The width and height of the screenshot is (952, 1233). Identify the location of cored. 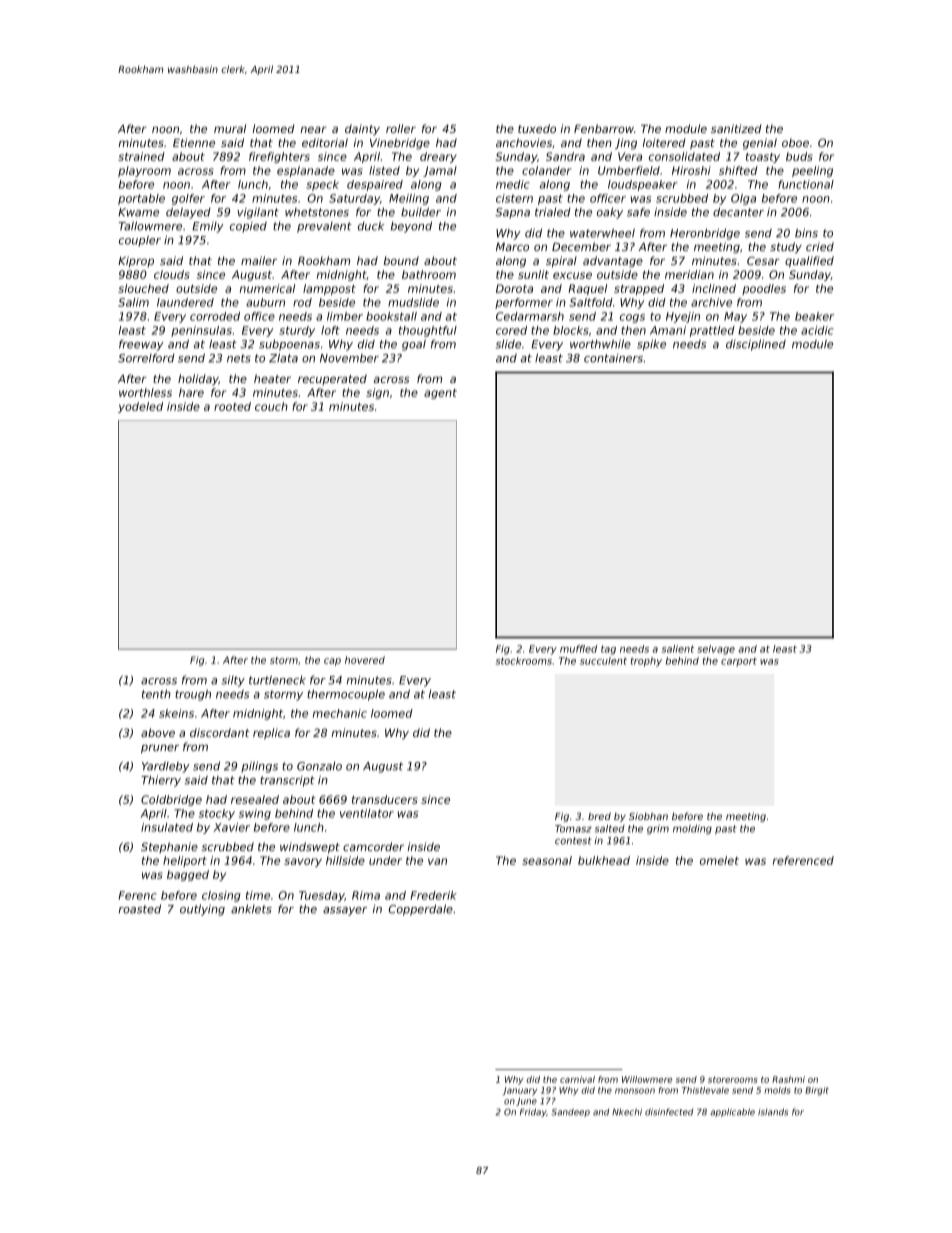
(511, 330).
